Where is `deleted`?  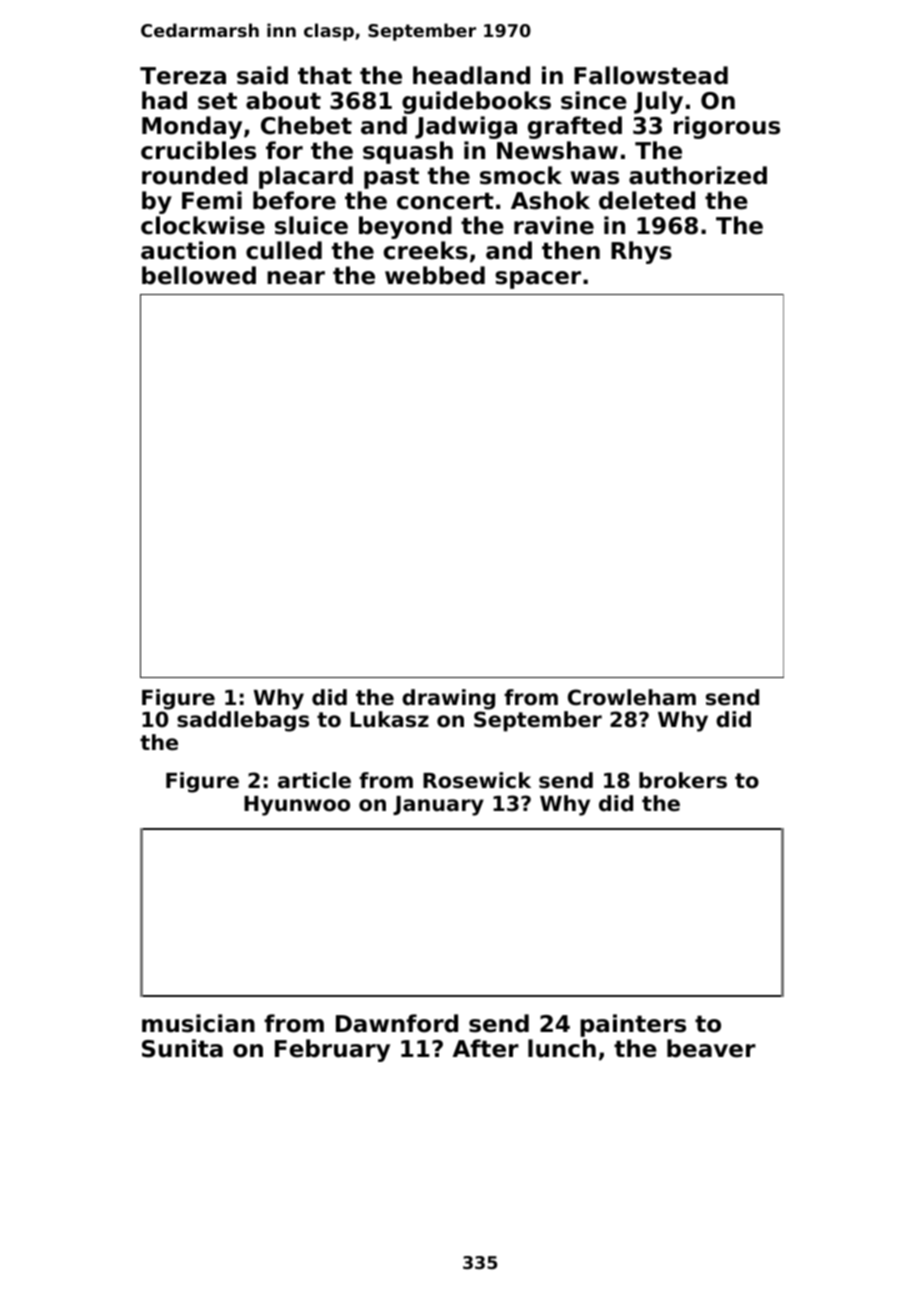 deleted is located at coordinates (647, 200).
